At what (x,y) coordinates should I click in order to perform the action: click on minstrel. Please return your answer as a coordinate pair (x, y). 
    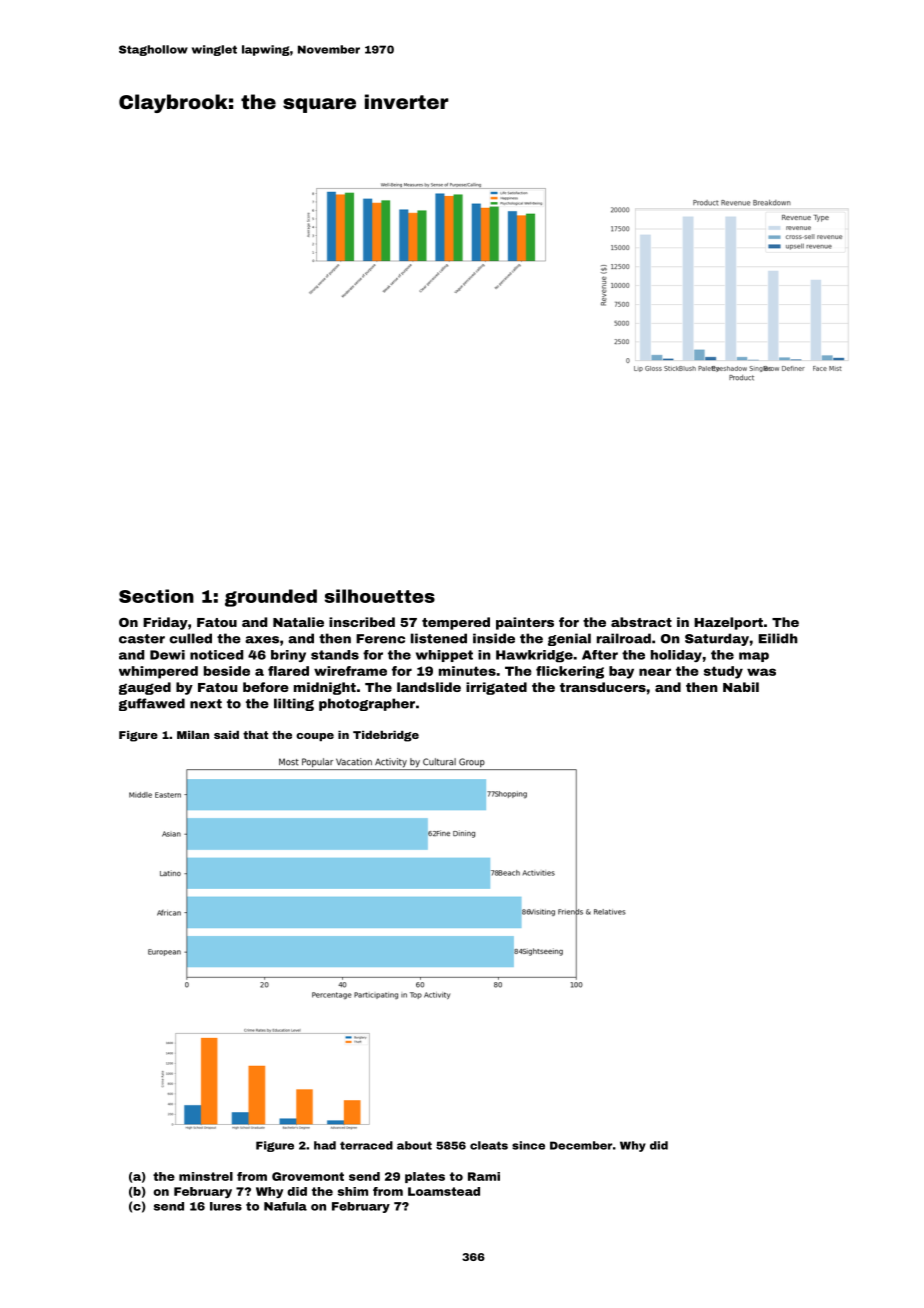
    Looking at the image, I should click on (206, 1176).
